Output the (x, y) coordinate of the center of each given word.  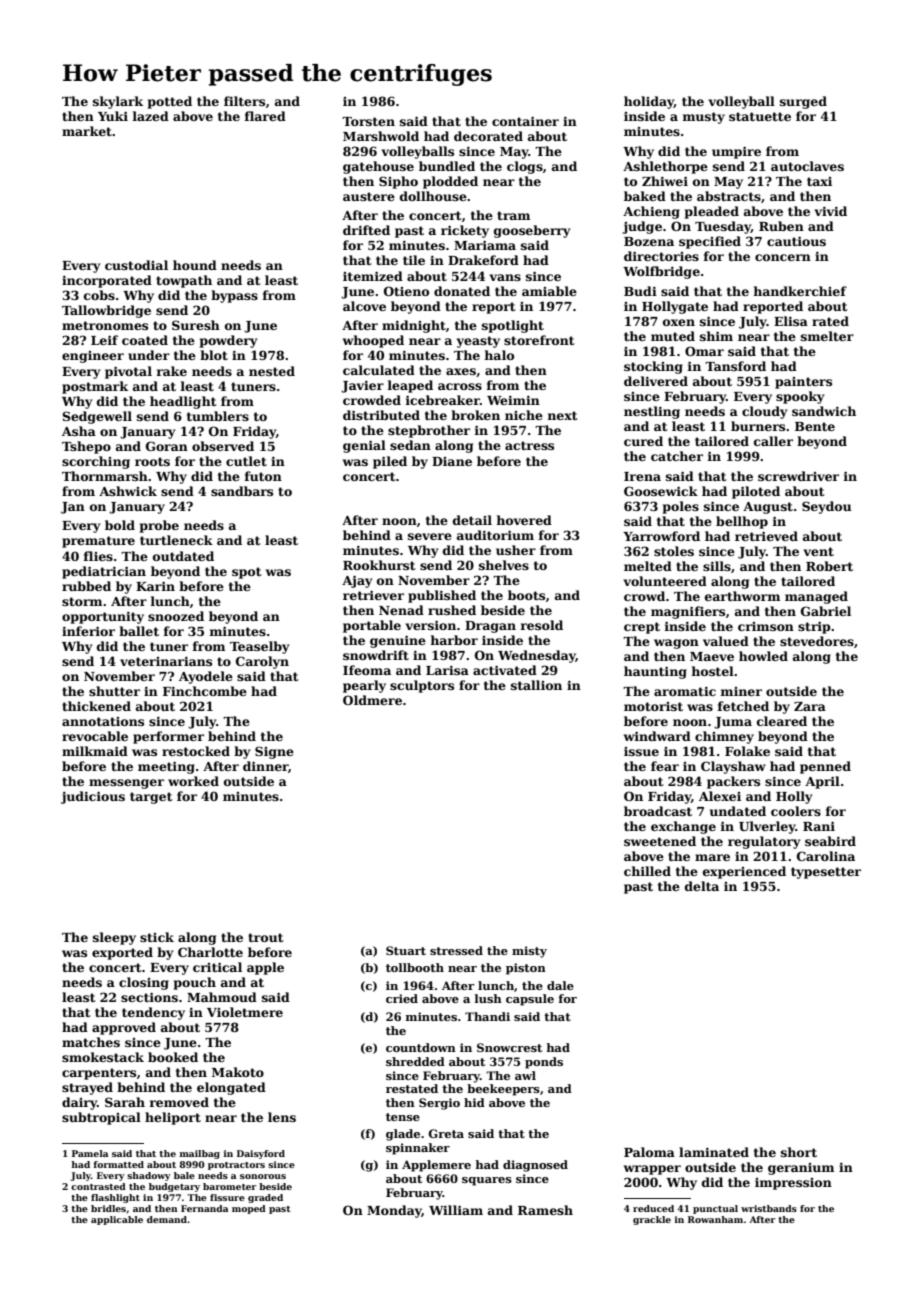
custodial (136, 265)
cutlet (246, 461)
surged (803, 102)
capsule (530, 1000)
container (525, 121)
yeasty (478, 342)
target (151, 798)
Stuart (406, 950)
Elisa (791, 321)
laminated (714, 1152)
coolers (796, 811)
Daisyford (261, 1154)
